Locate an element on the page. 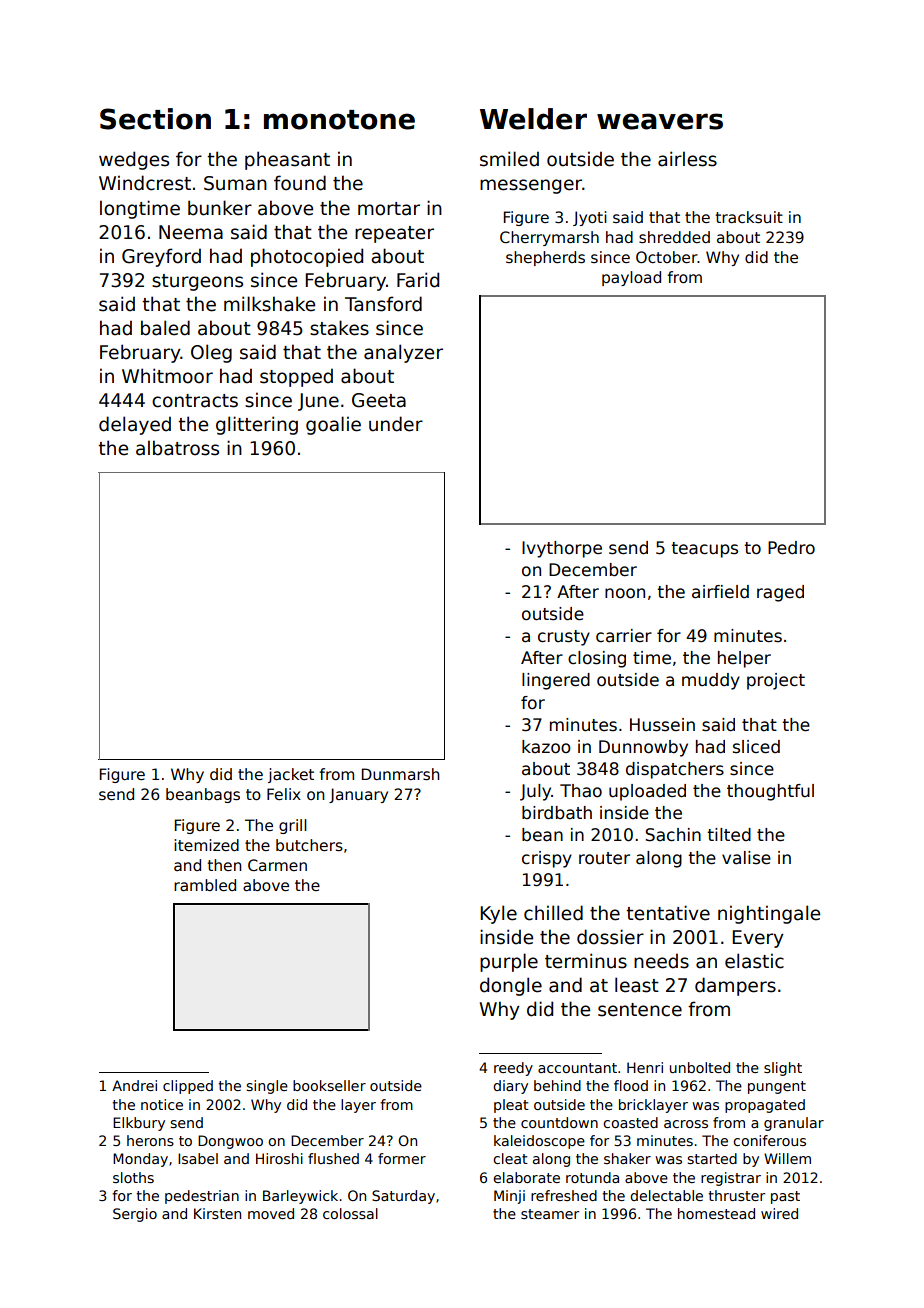 Image resolution: width=924 pixels, height=1308 pixels. Minji is located at coordinates (509, 1197).
